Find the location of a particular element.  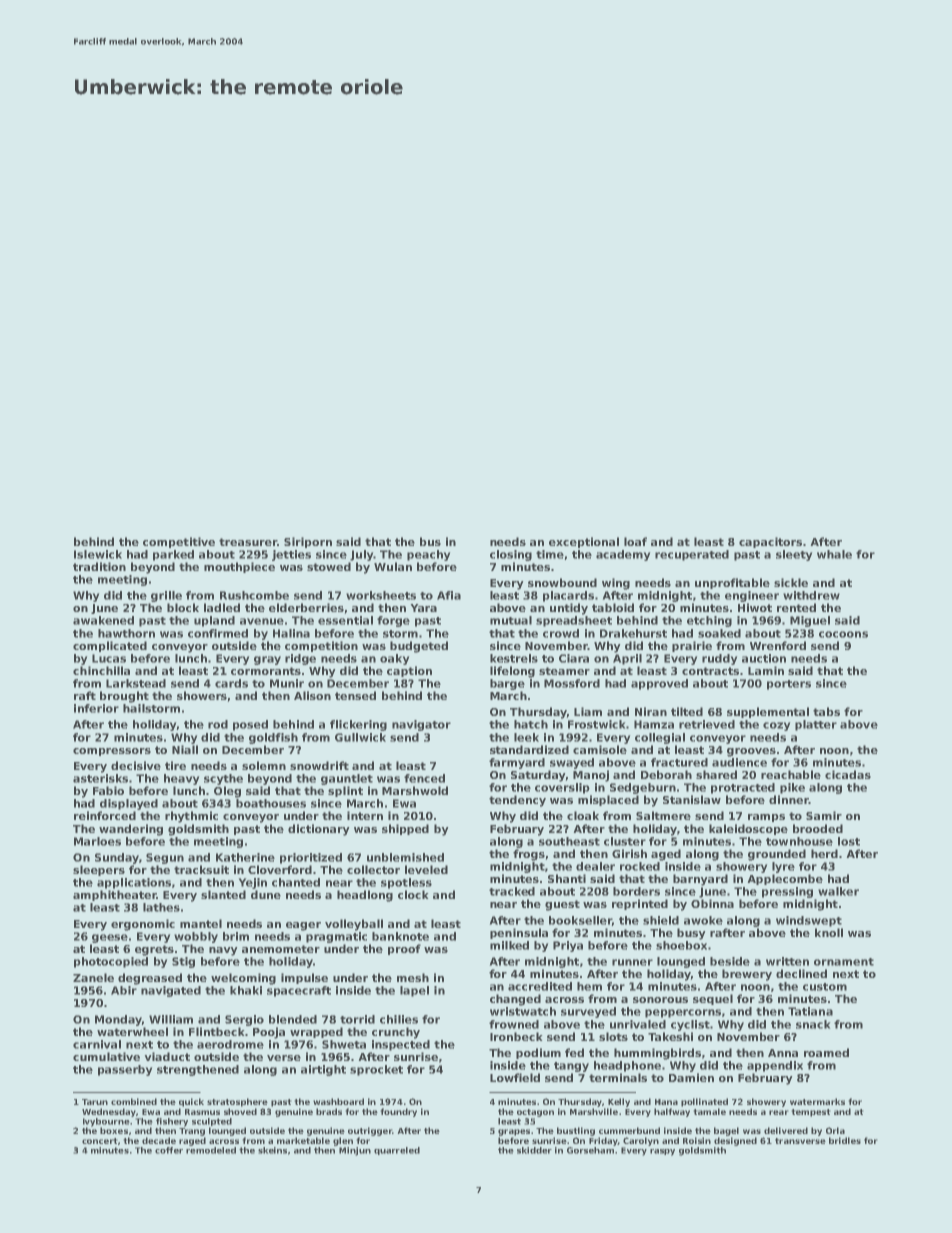

skeins is located at coordinates (272, 1150).
